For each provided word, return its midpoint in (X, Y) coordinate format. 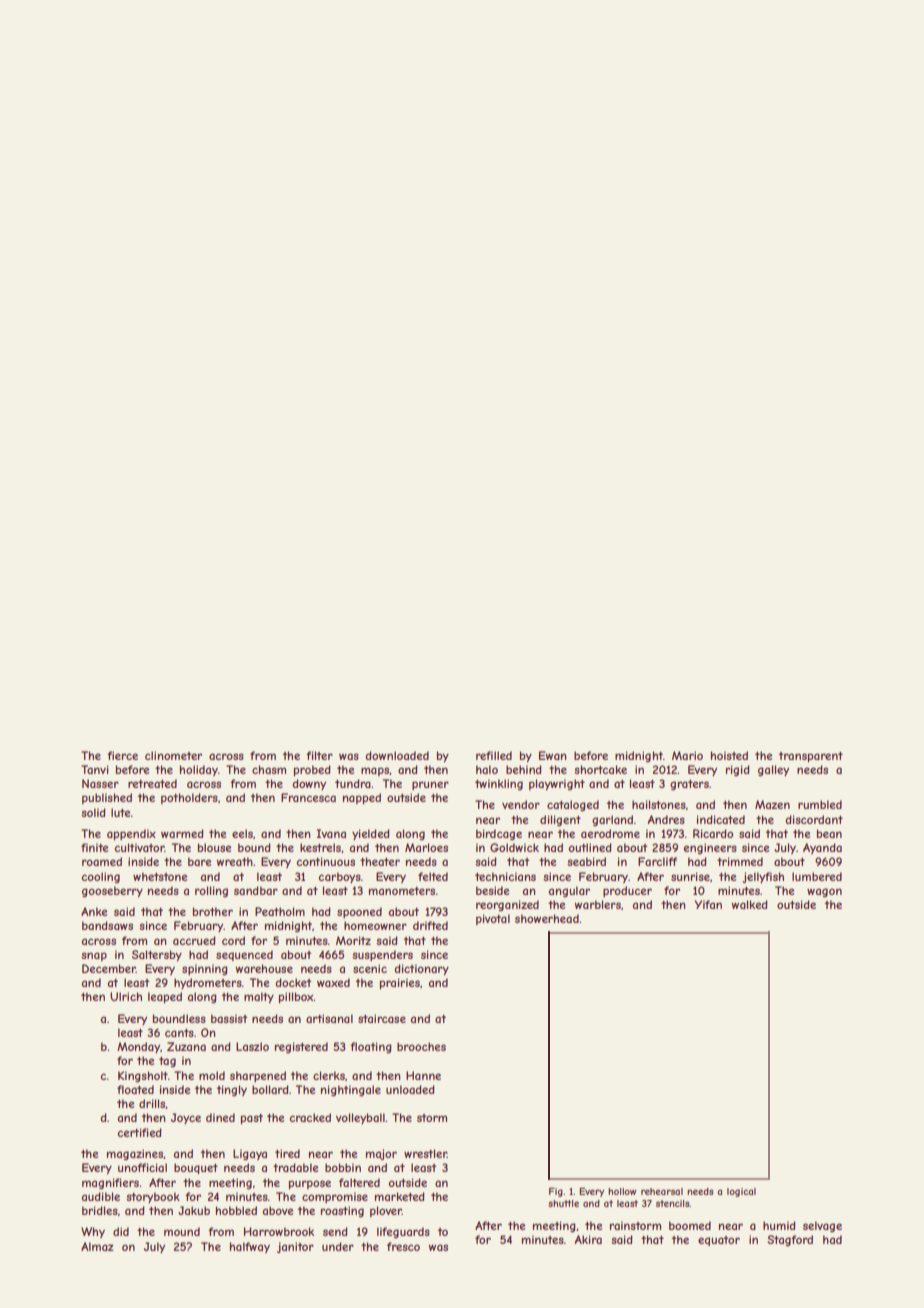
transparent (811, 757)
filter (319, 755)
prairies (400, 983)
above (277, 1210)
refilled (494, 755)
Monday (138, 1047)
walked (750, 904)
